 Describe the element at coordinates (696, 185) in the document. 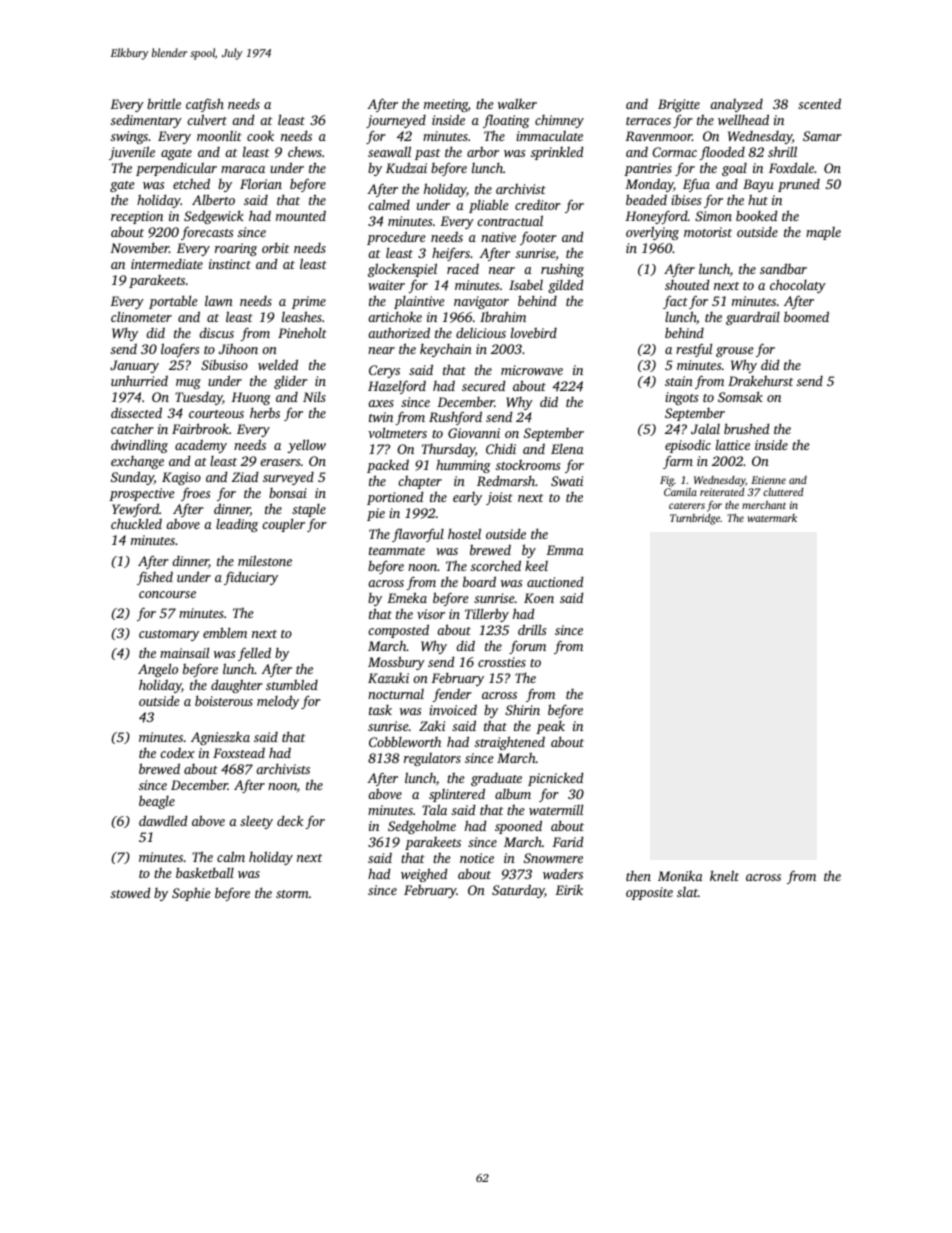

I see `Efua` at that location.
